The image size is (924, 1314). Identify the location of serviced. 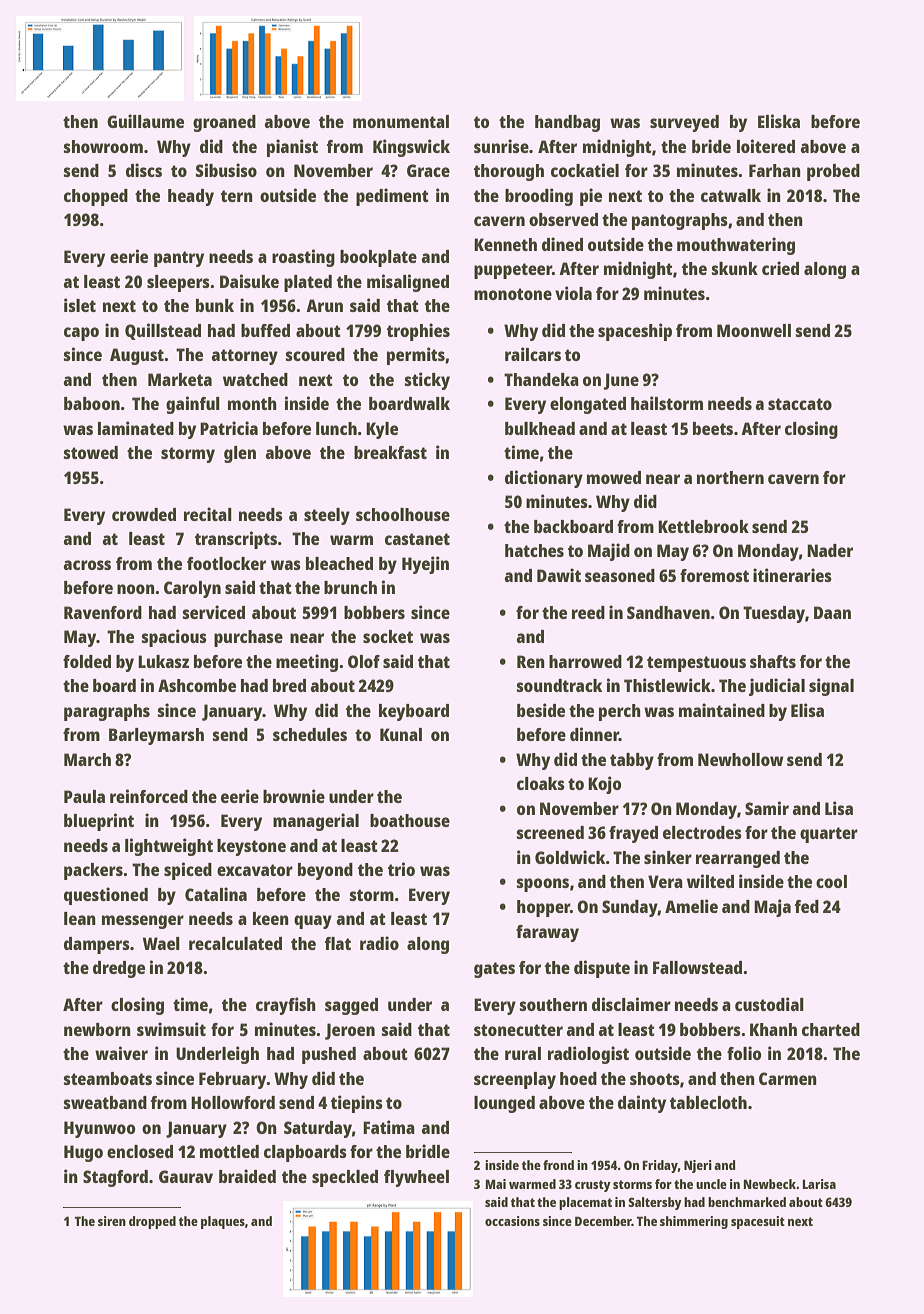
(214, 612).
